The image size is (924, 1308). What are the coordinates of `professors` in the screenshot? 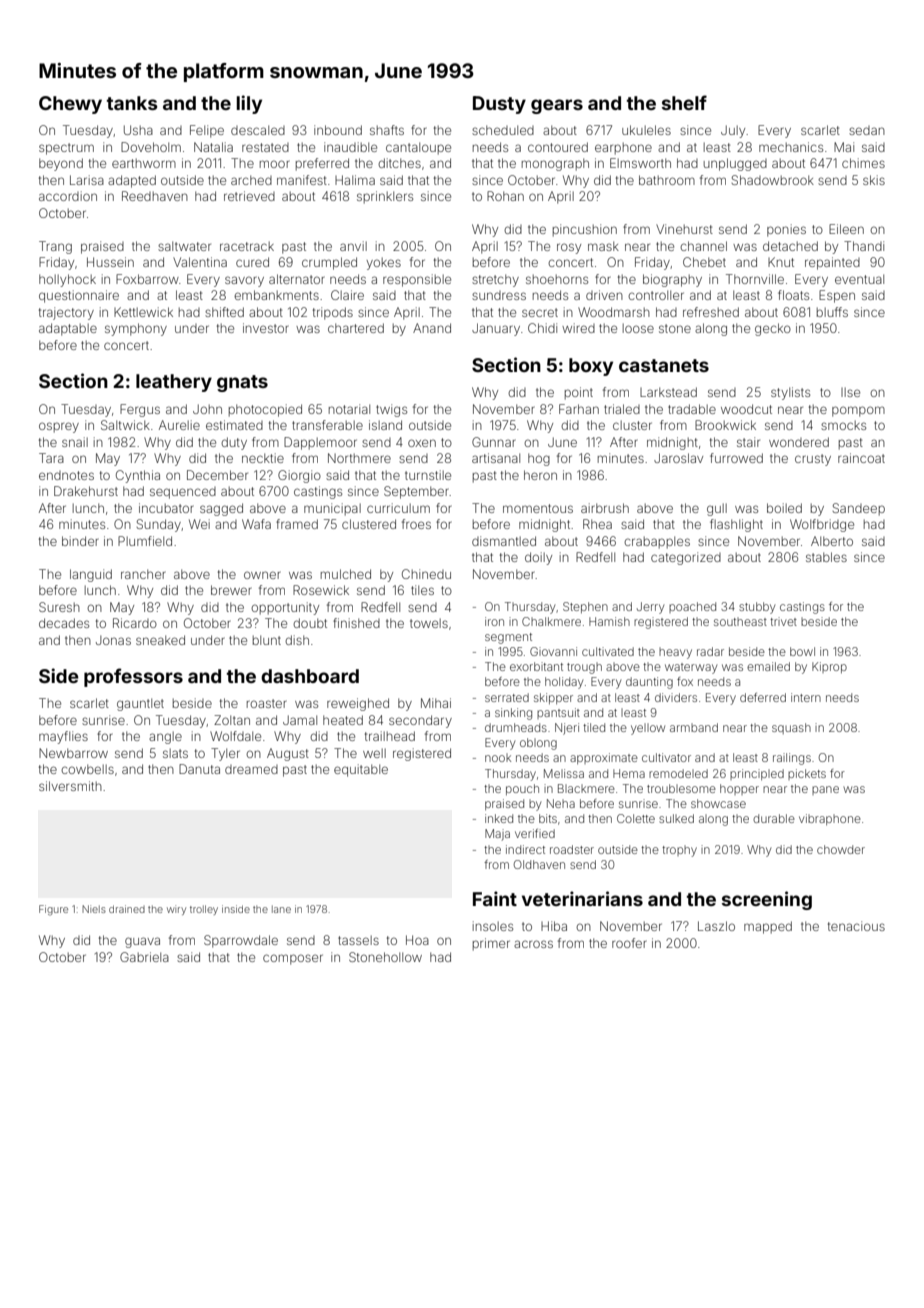 It's located at (133, 677).
